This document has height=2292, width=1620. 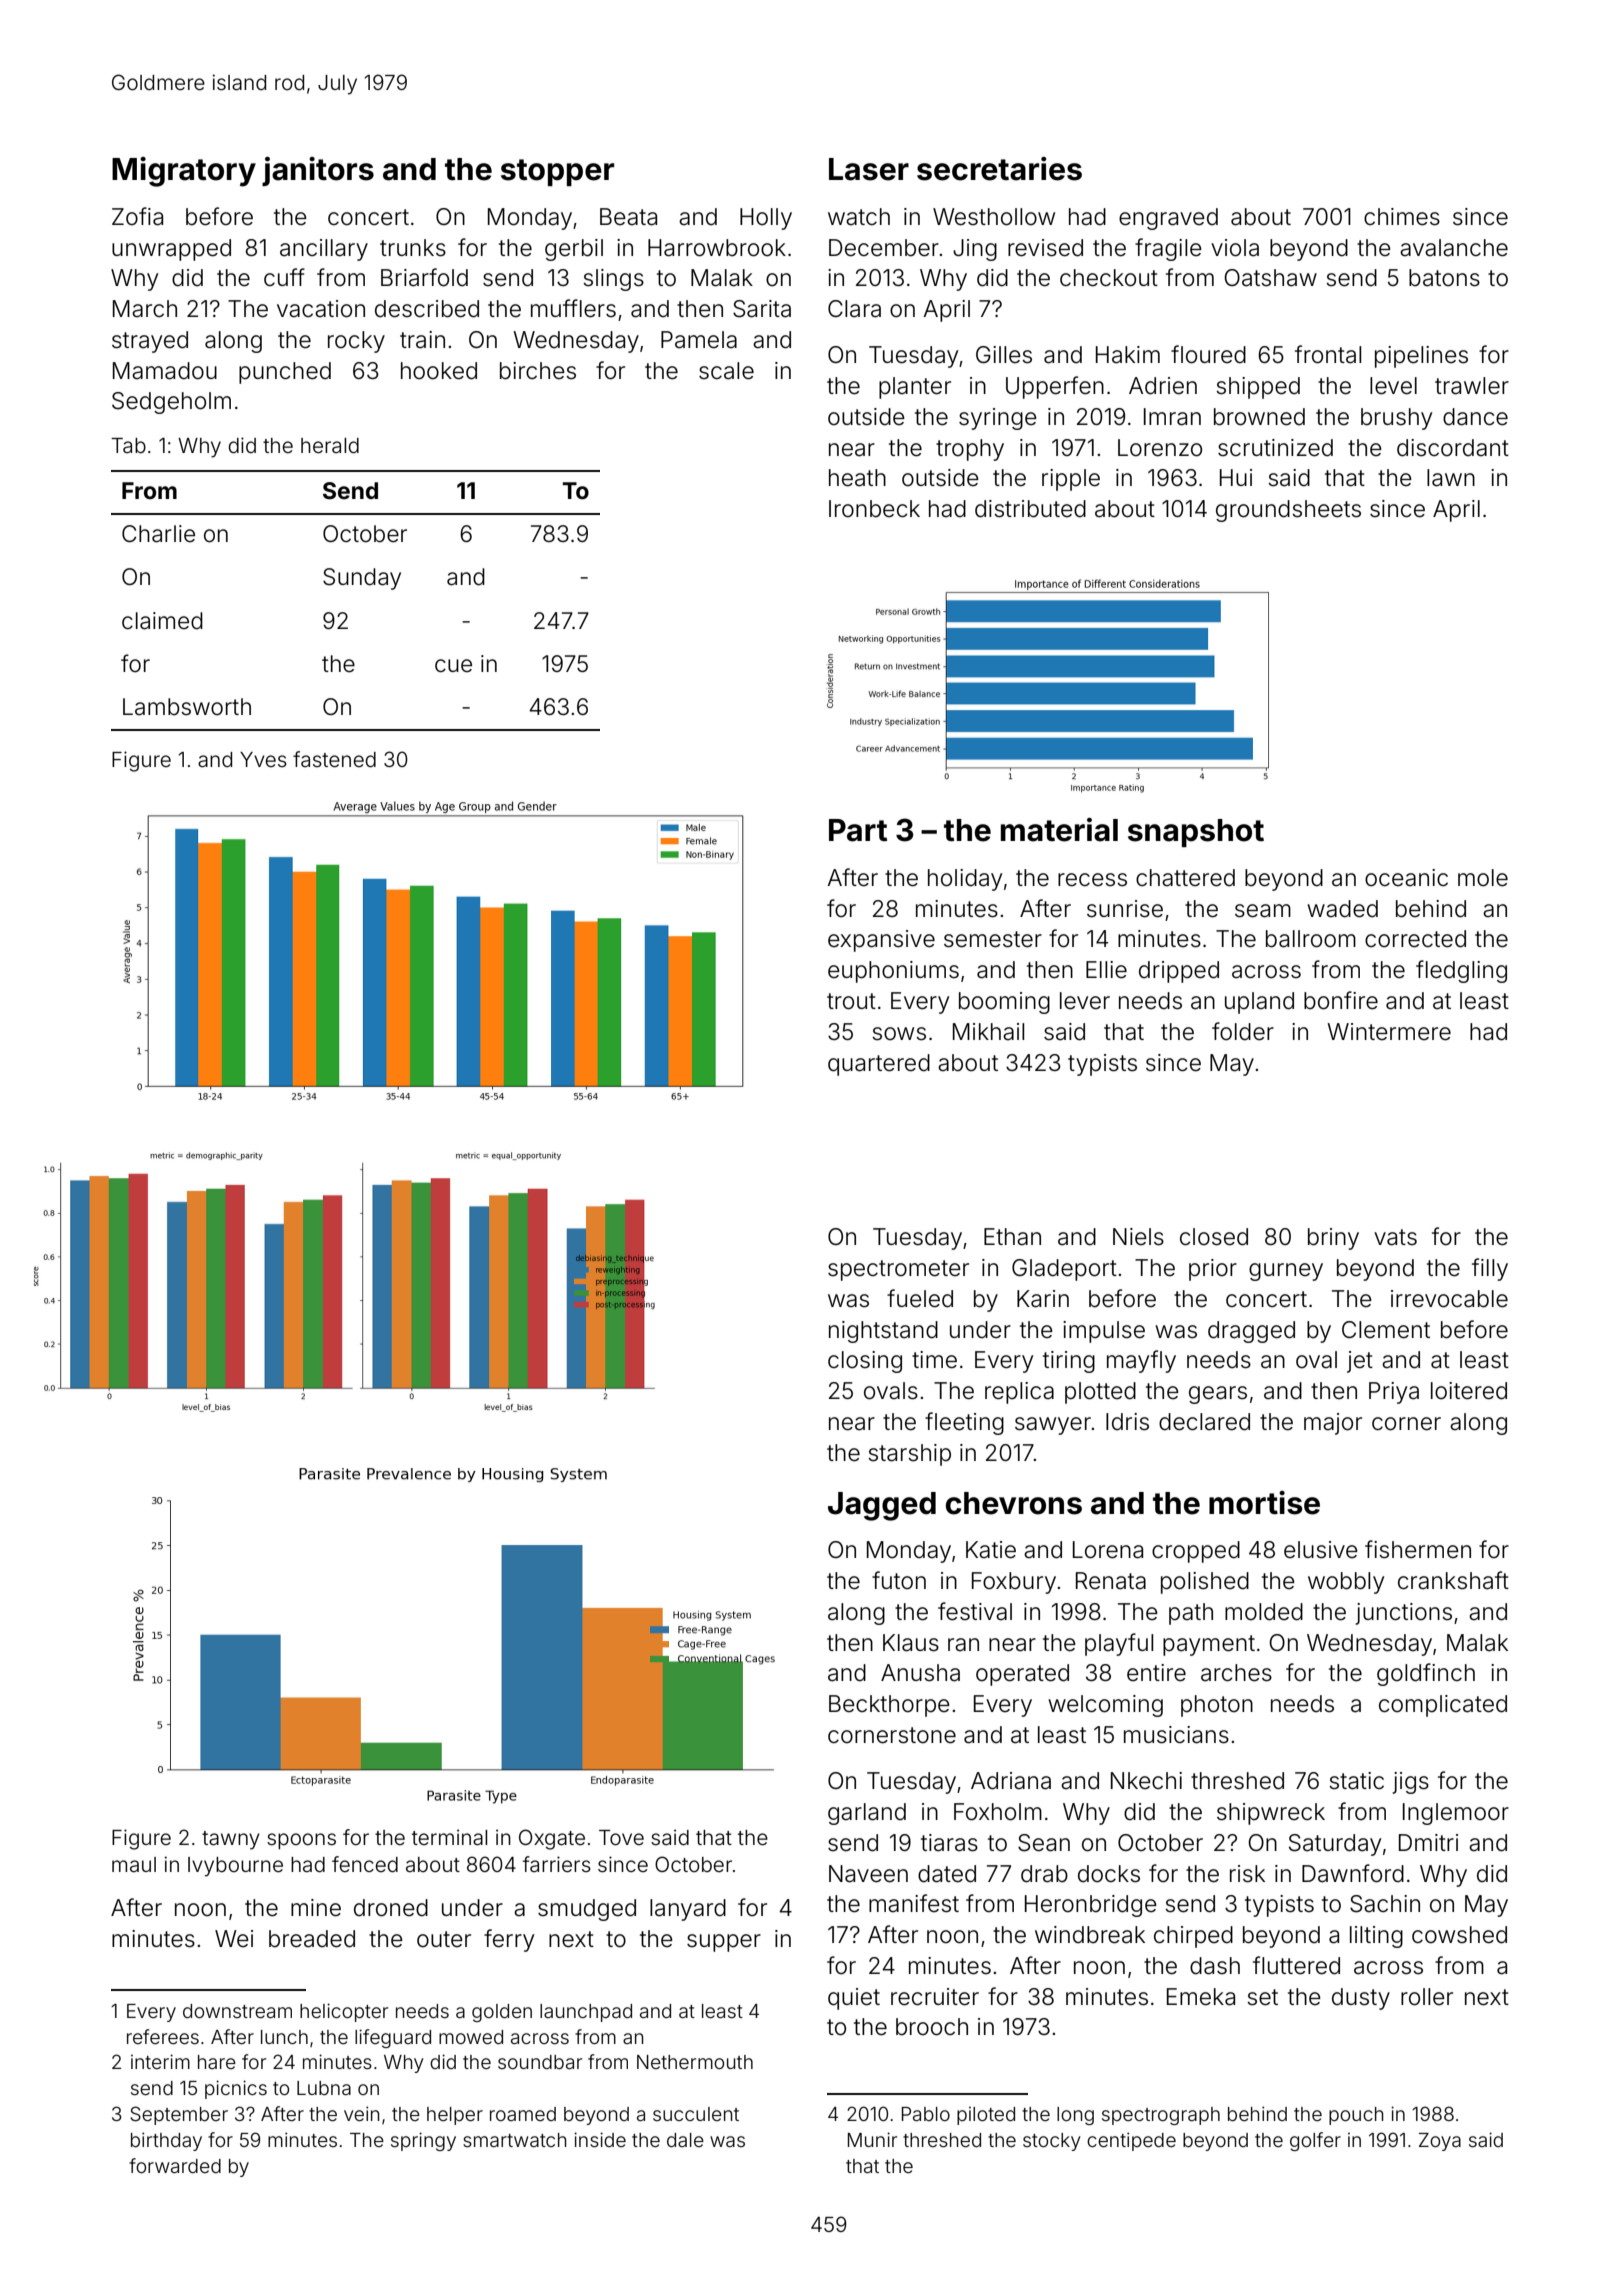 I want to click on Ironbeck, so click(x=874, y=509).
